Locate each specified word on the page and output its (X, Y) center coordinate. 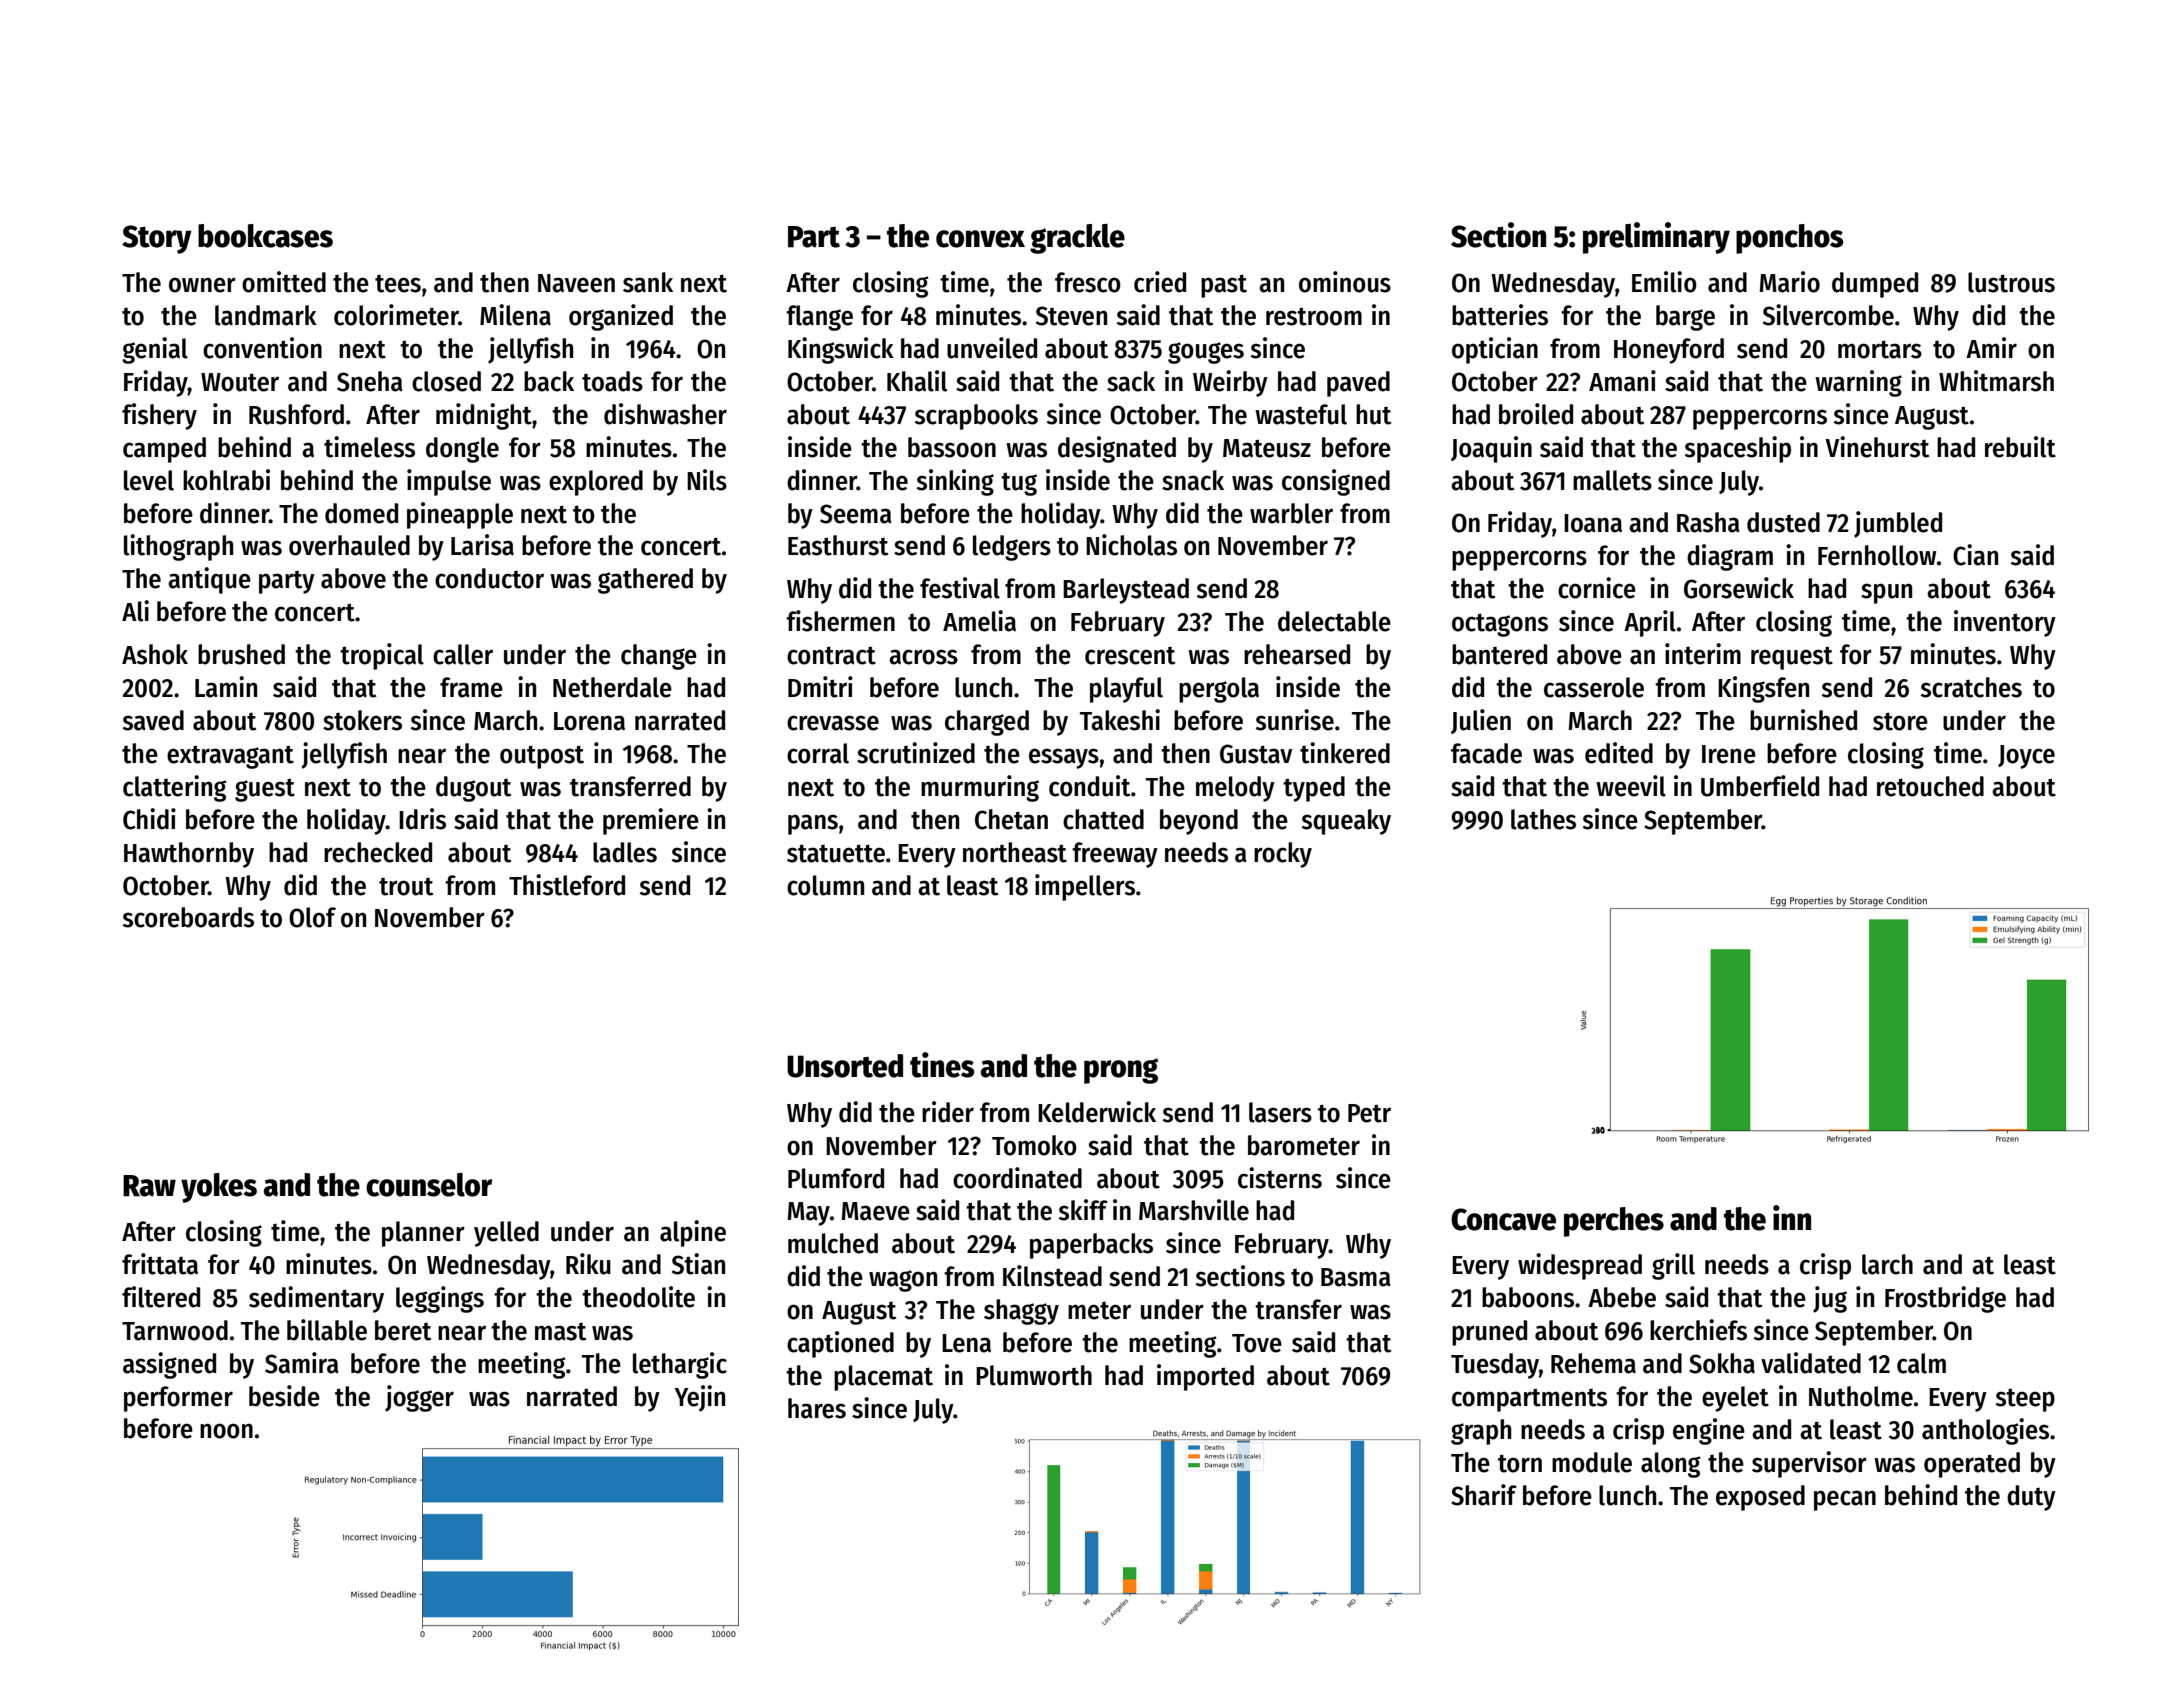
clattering (175, 788)
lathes (1543, 819)
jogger (419, 1398)
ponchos (1789, 239)
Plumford (836, 1178)
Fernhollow (1877, 555)
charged (987, 723)
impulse (449, 482)
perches (1614, 1222)
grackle (1077, 239)
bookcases (265, 236)
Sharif (1484, 1495)
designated (1117, 449)
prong (1121, 1071)
